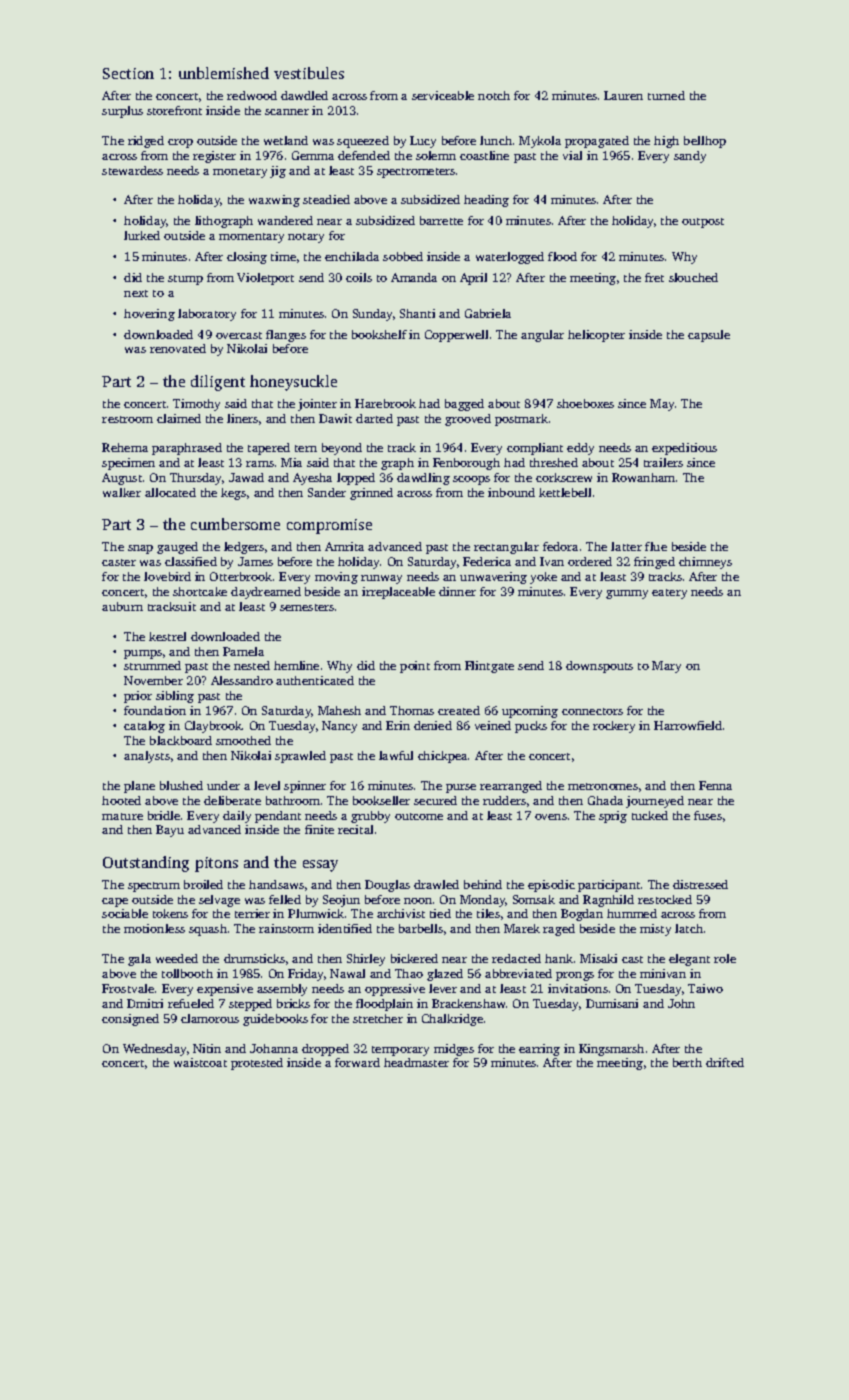 The width and height of the screenshot is (849, 1400). I want to click on serviceable, so click(443, 95).
